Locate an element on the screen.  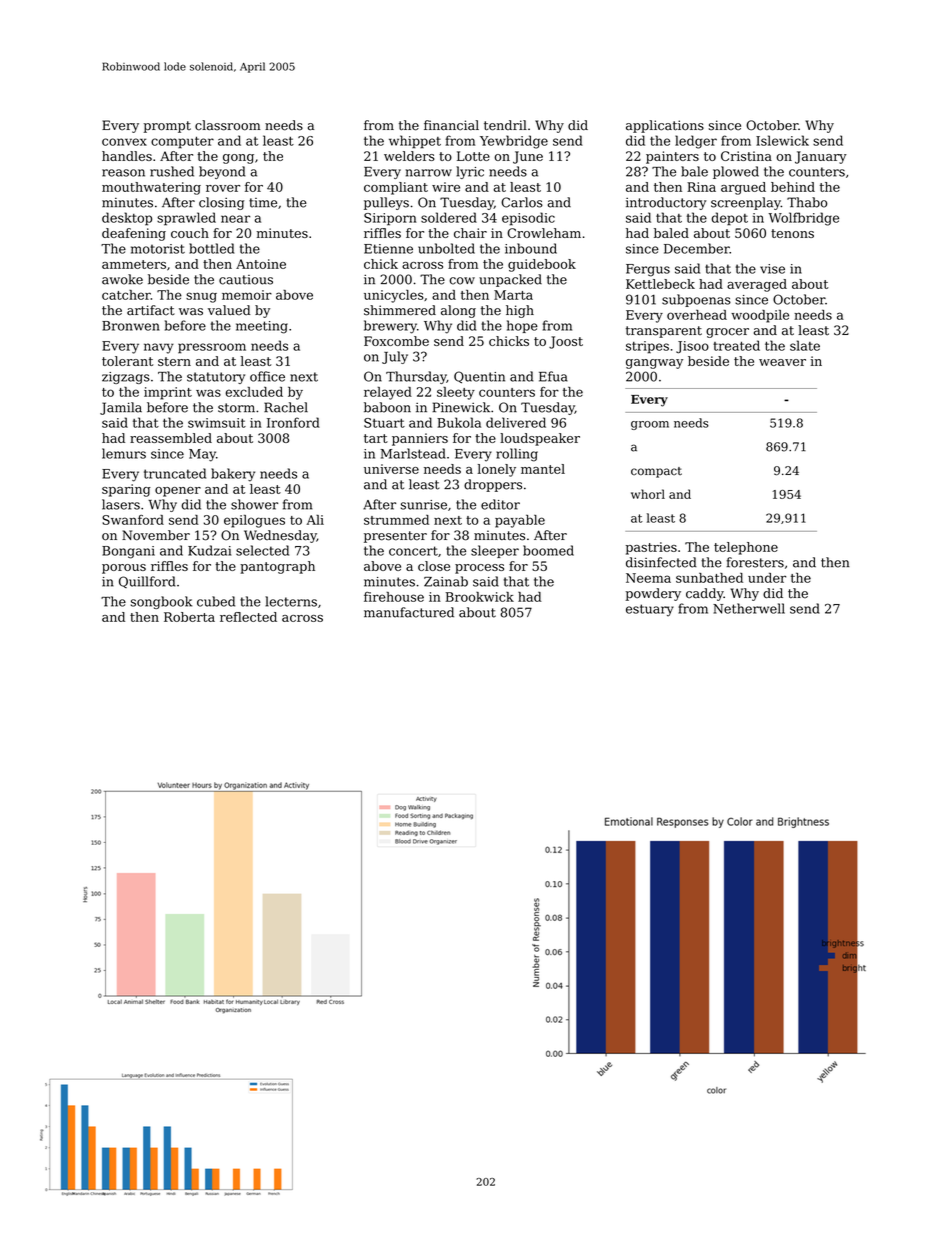
convex is located at coordinates (124, 142).
